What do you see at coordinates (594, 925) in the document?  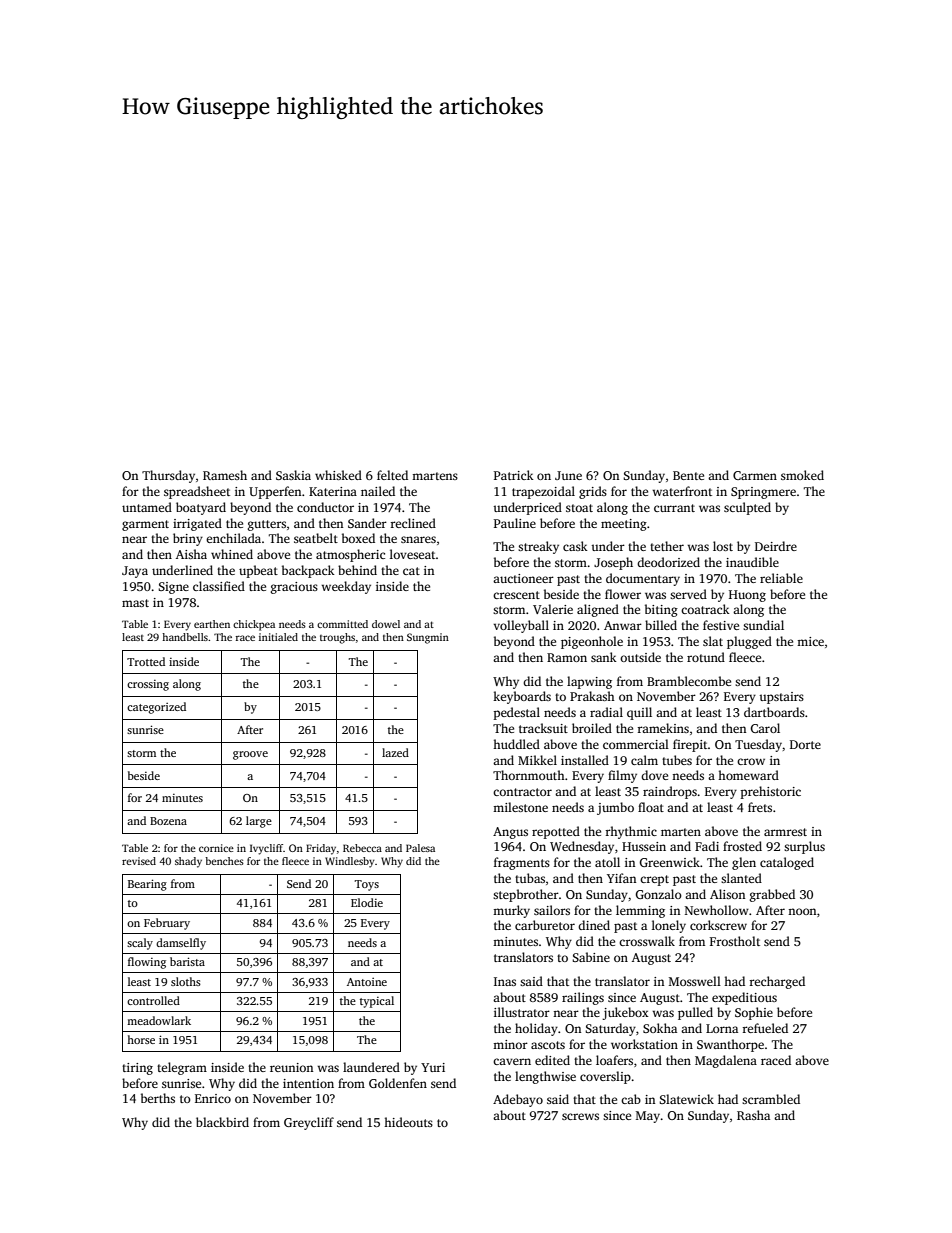 I see `dined` at bounding box center [594, 925].
